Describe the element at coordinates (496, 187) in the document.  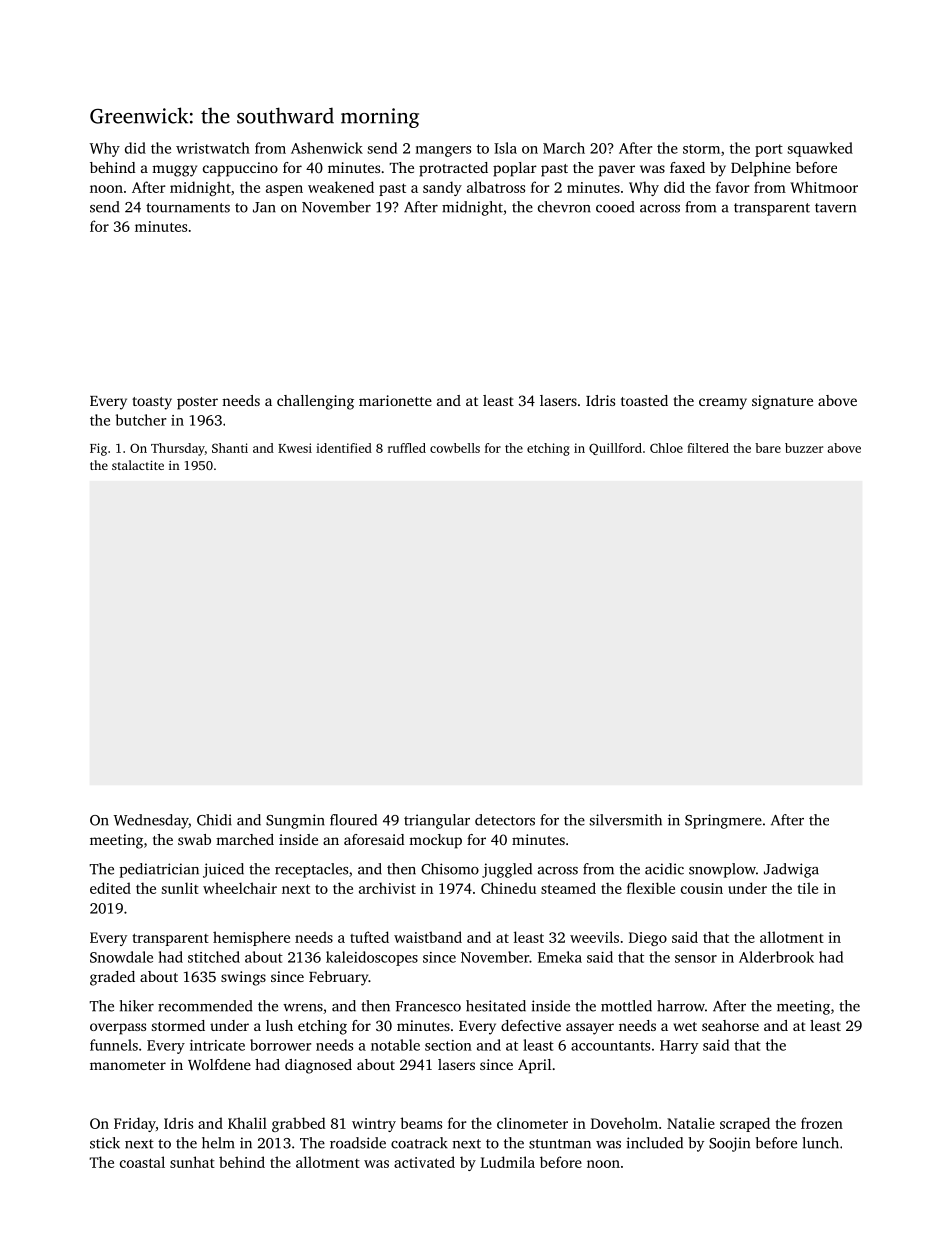
I see `albatross` at that location.
